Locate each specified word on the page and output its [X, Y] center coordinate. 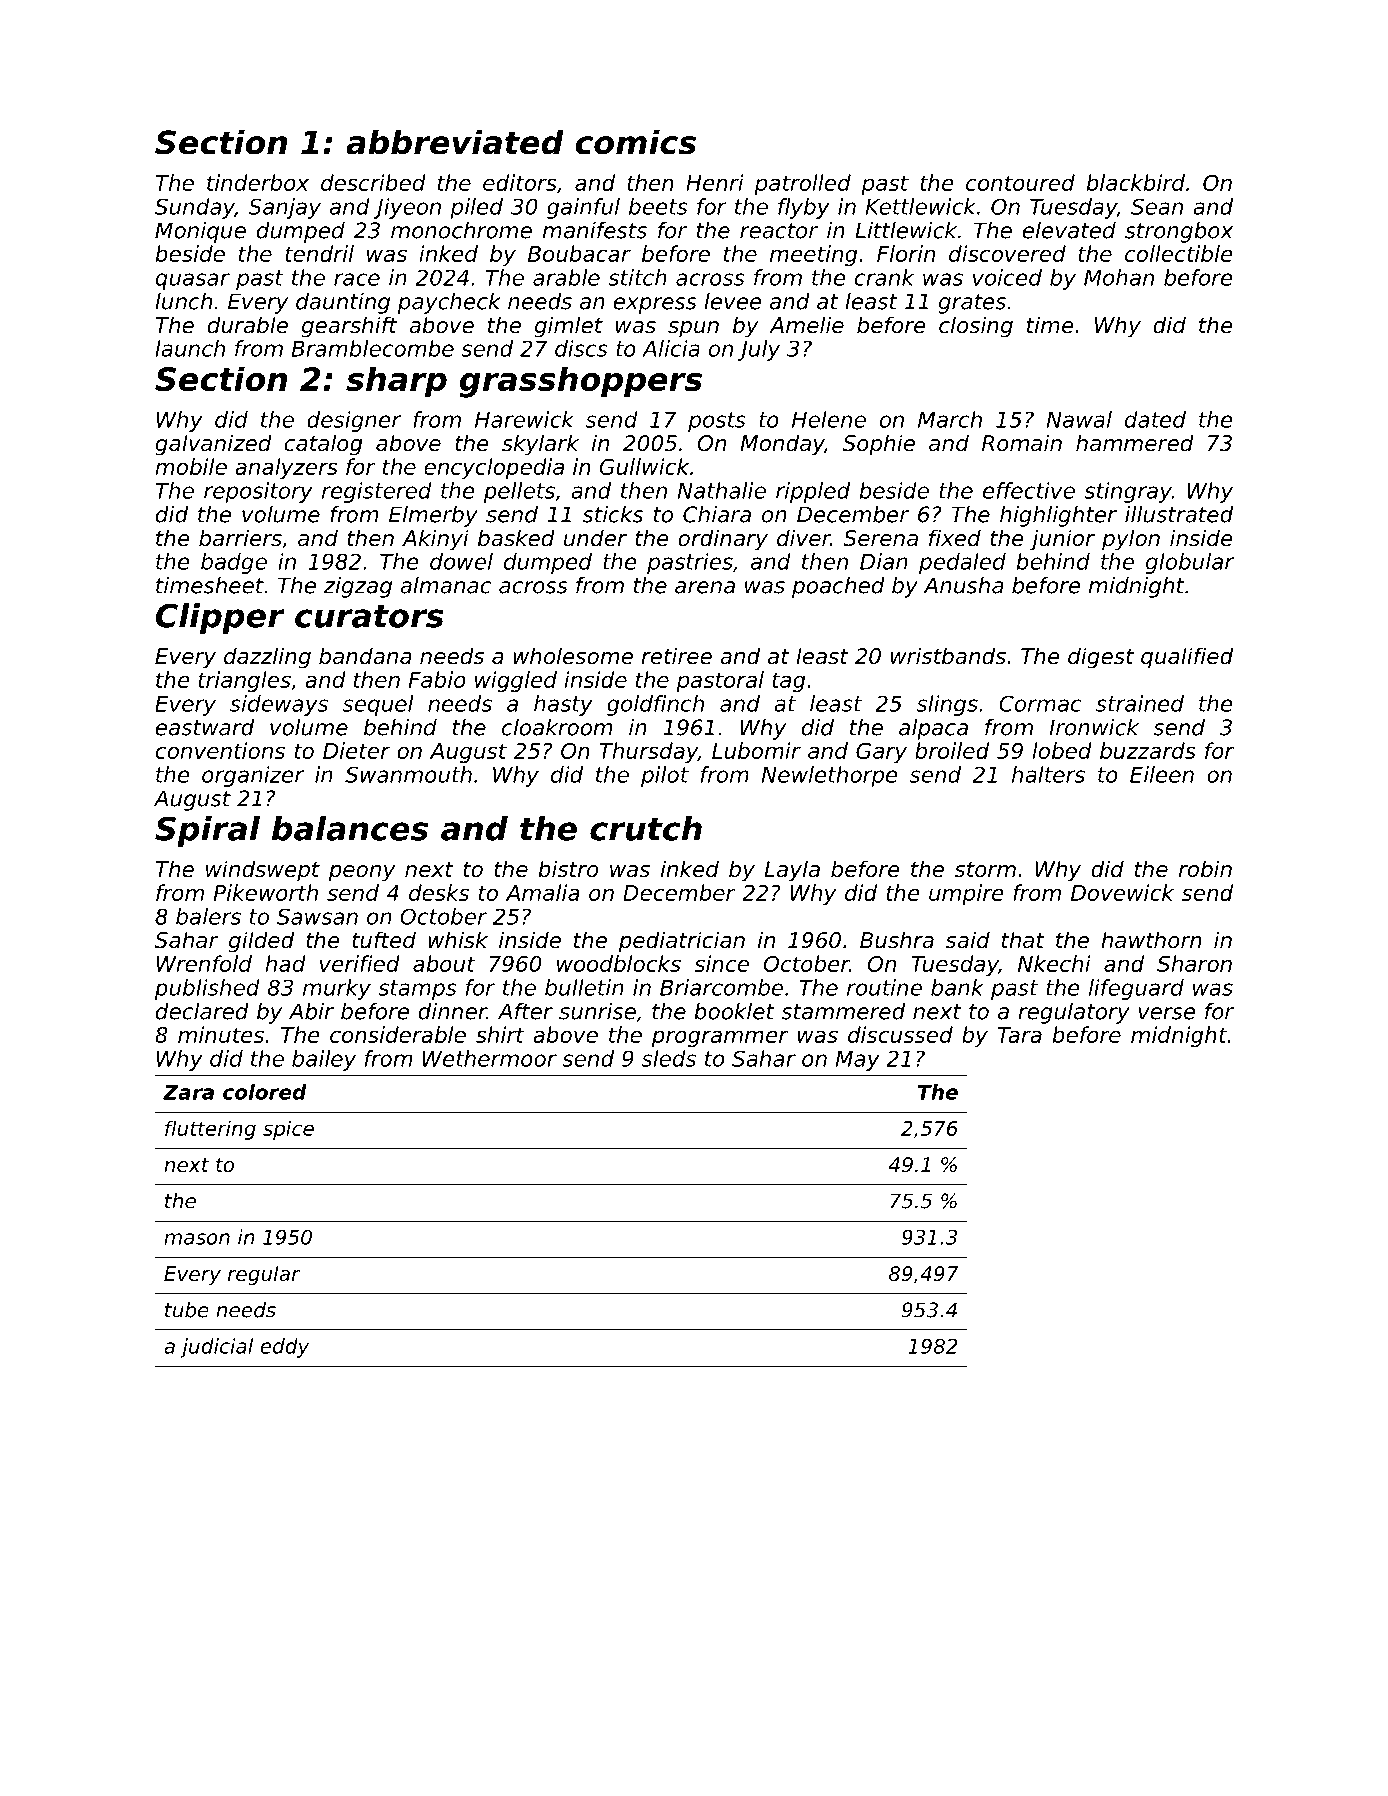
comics [635, 142]
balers [208, 916]
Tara [1020, 1035]
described [373, 182]
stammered [843, 1011]
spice [288, 1130]
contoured [1020, 182]
